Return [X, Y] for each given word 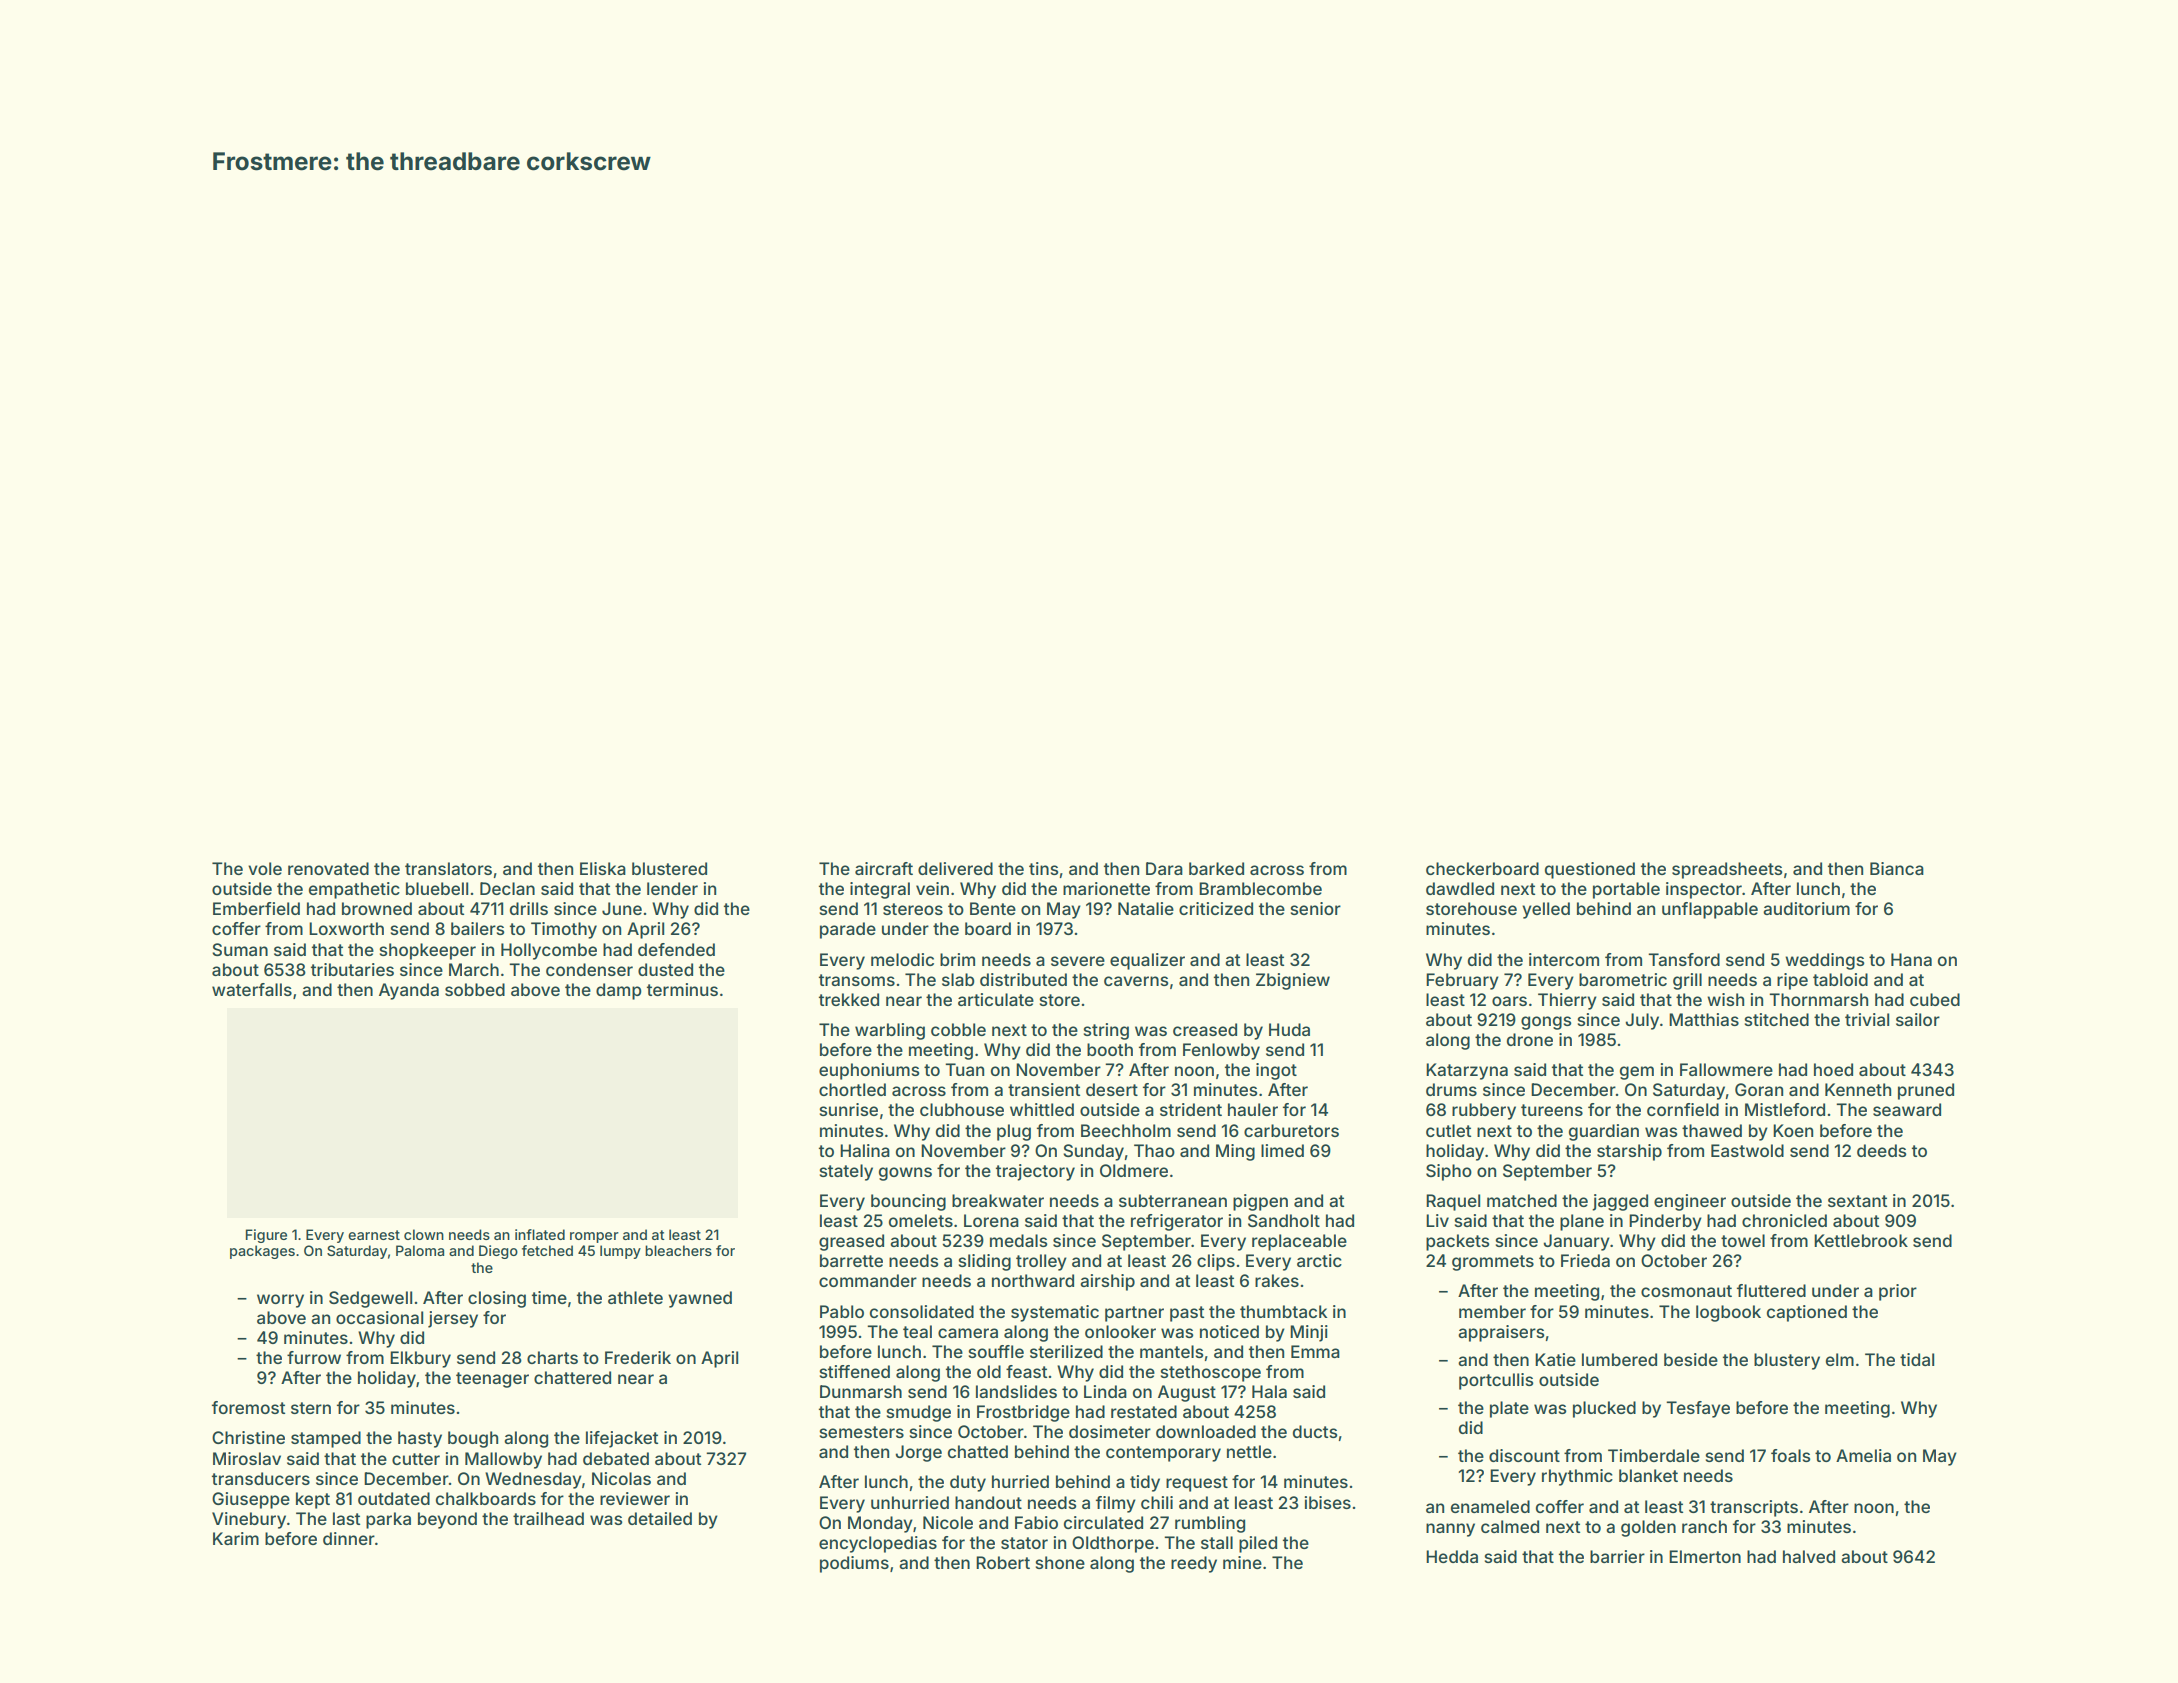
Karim [236, 1538]
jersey [453, 1319]
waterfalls [252, 989]
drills [529, 908]
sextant [1857, 1201]
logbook [1728, 1313]
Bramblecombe [1260, 888]
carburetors [1291, 1130]
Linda [1105, 1391]
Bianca [1897, 868]
